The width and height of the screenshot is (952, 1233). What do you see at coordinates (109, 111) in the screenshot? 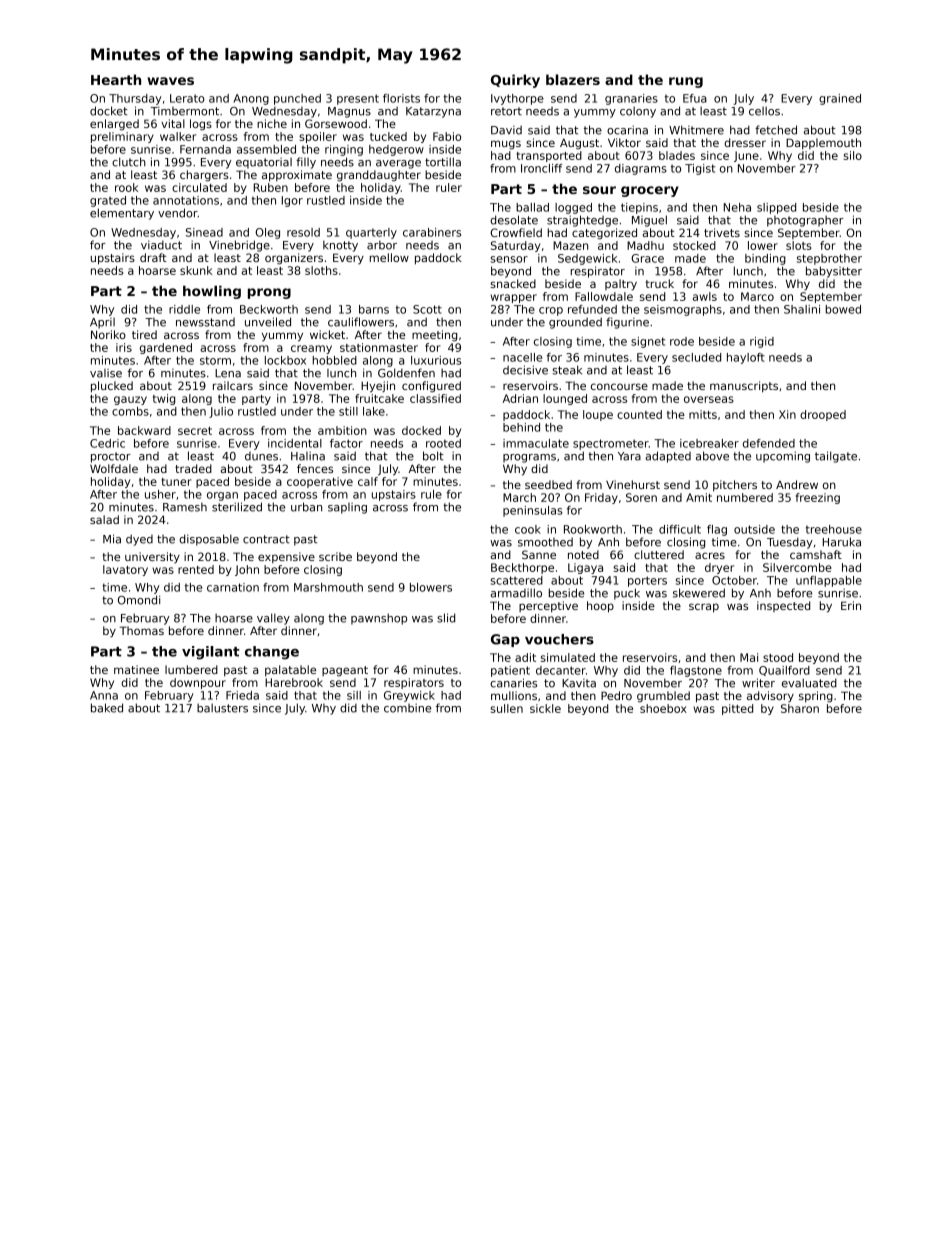
I see `docket` at bounding box center [109, 111].
